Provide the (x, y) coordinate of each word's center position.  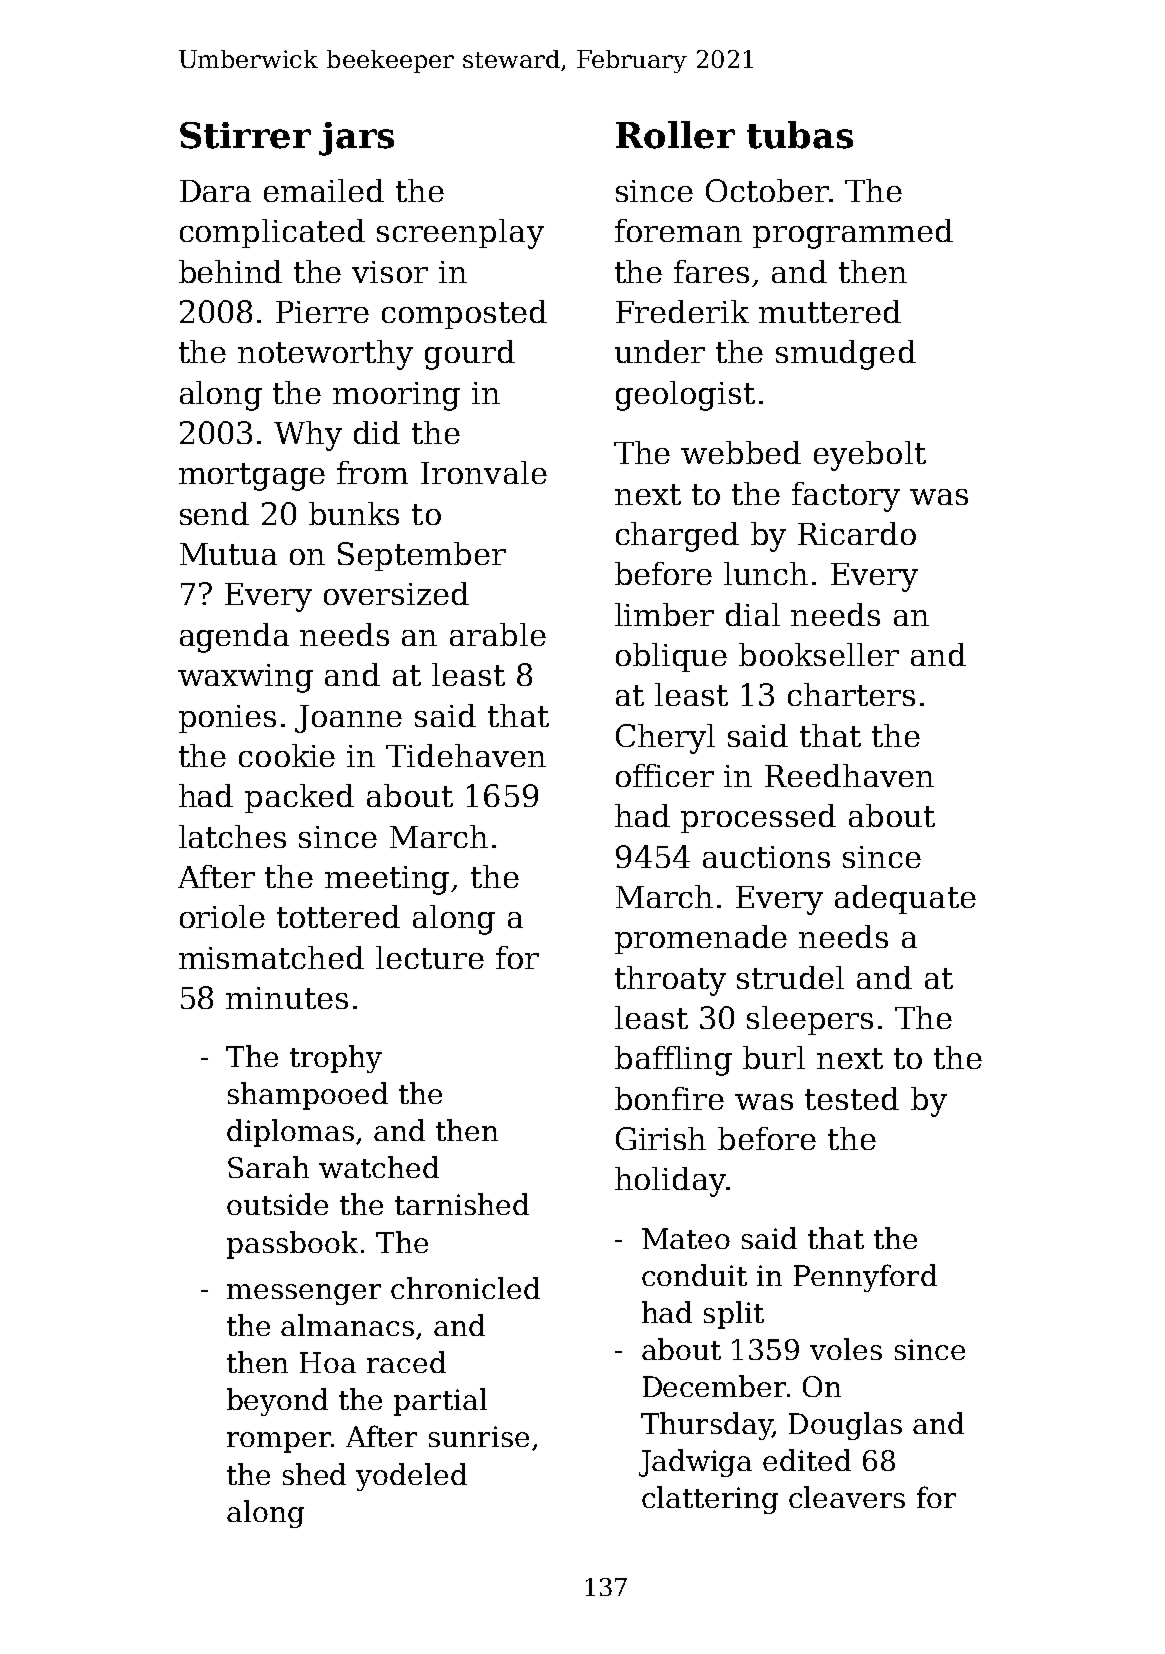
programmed (853, 234)
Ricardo (857, 533)
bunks (354, 513)
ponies (227, 719)
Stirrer (245, 135)
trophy (336, 1059)
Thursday (706, 1426)
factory (846, 497)
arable (498, 634)
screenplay (460, 234)
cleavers (847, 1497)
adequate (905, 899)
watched (379, 1167)
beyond (277, 1402)
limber (664, 614)
